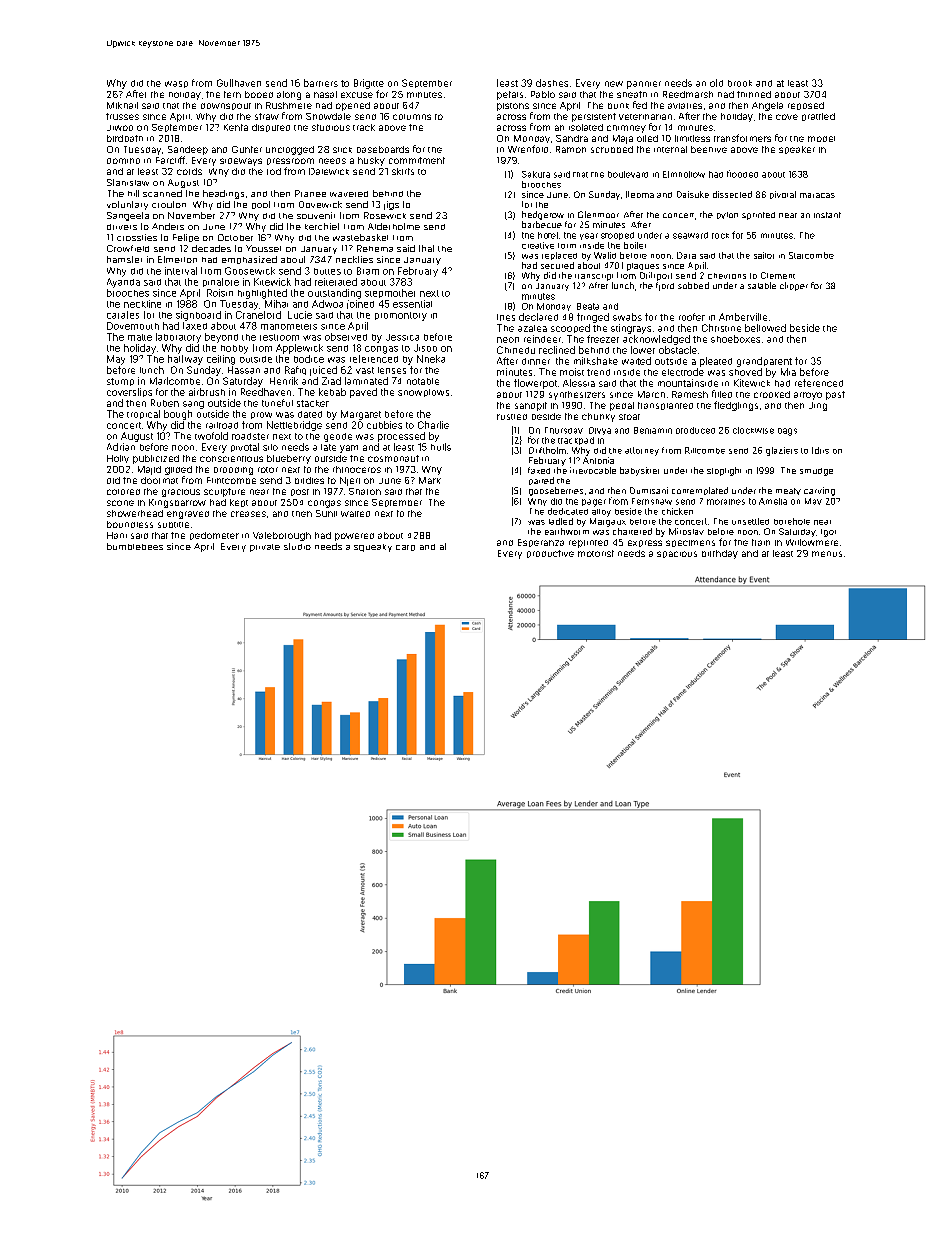  Describe the element at coordinates (821, 139) in the page. I see `model` at that location.
